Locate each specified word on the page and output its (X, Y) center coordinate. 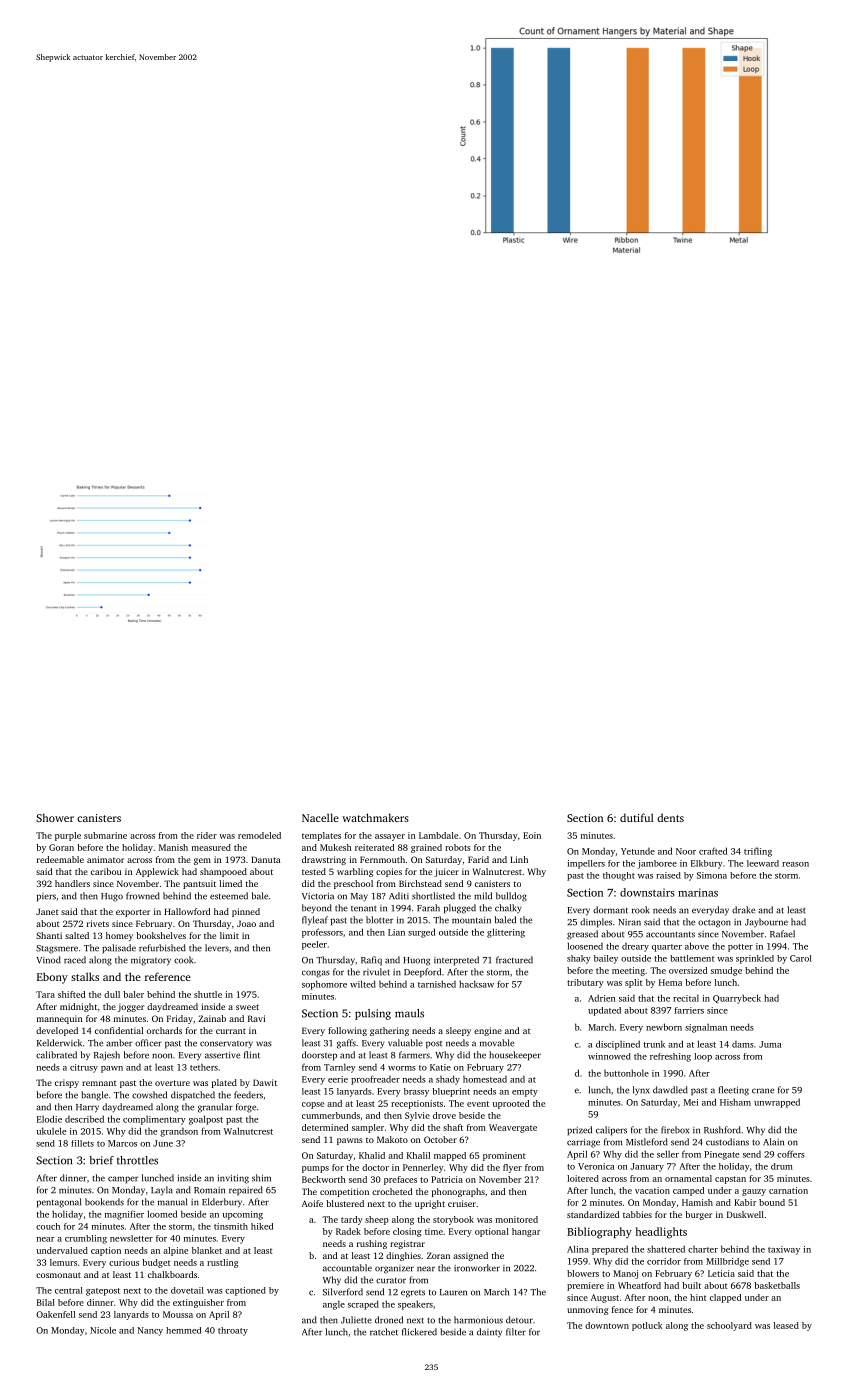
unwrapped (777, 1103)
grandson (179, 1132)
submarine (105, 835)
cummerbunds (331, 1115)
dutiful (637, 817)
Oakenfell (55, 1314)
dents (670, 817)
